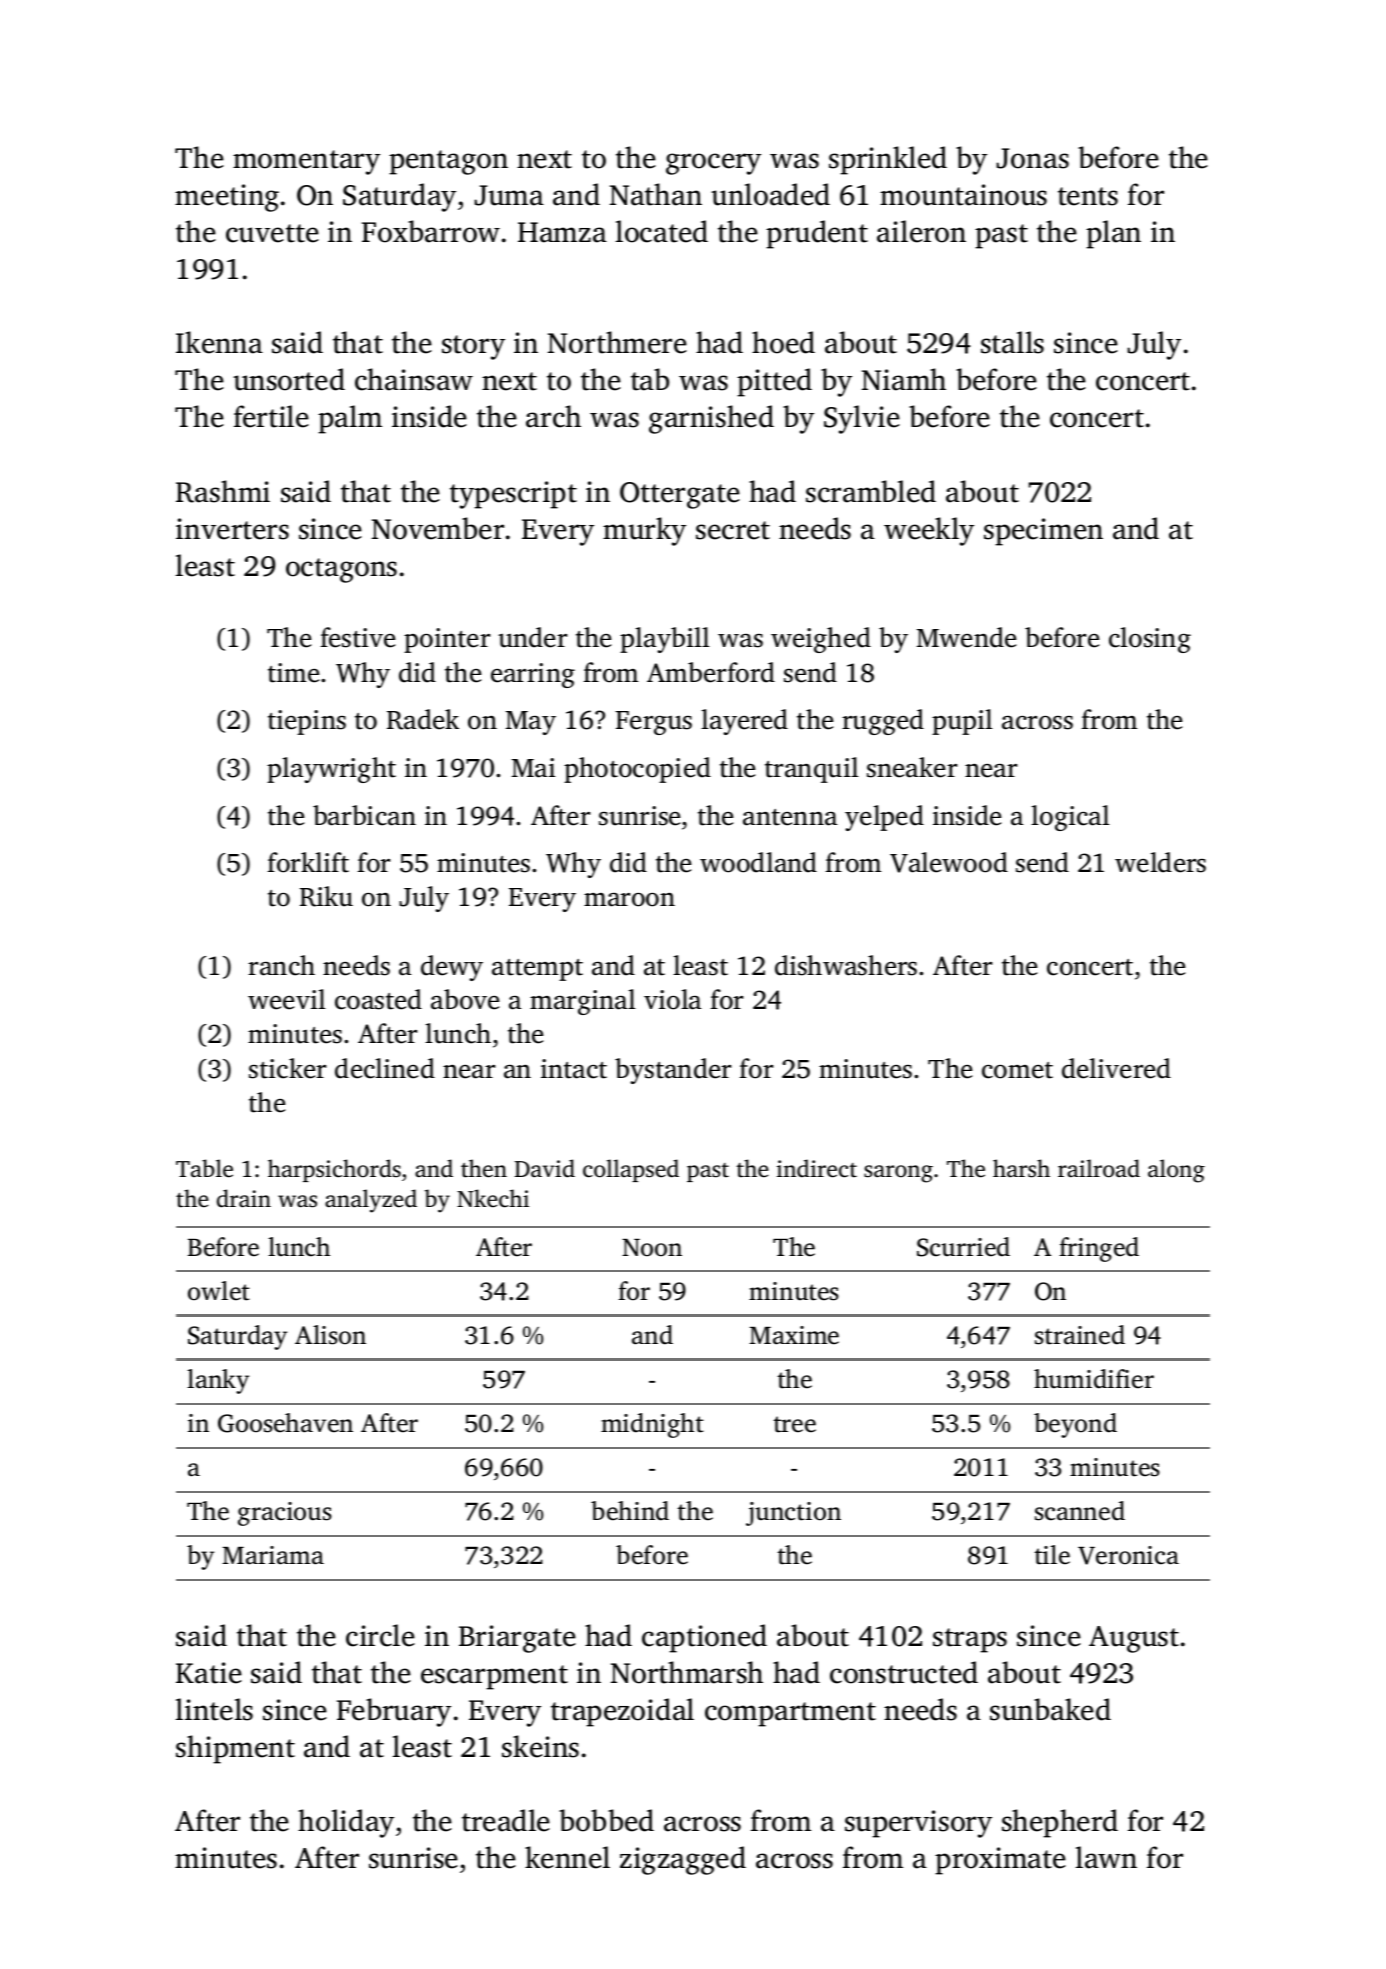  What do you see at coordinates (227, 198) in the image?
I see `meeting` at bounding box center [227, 198].
